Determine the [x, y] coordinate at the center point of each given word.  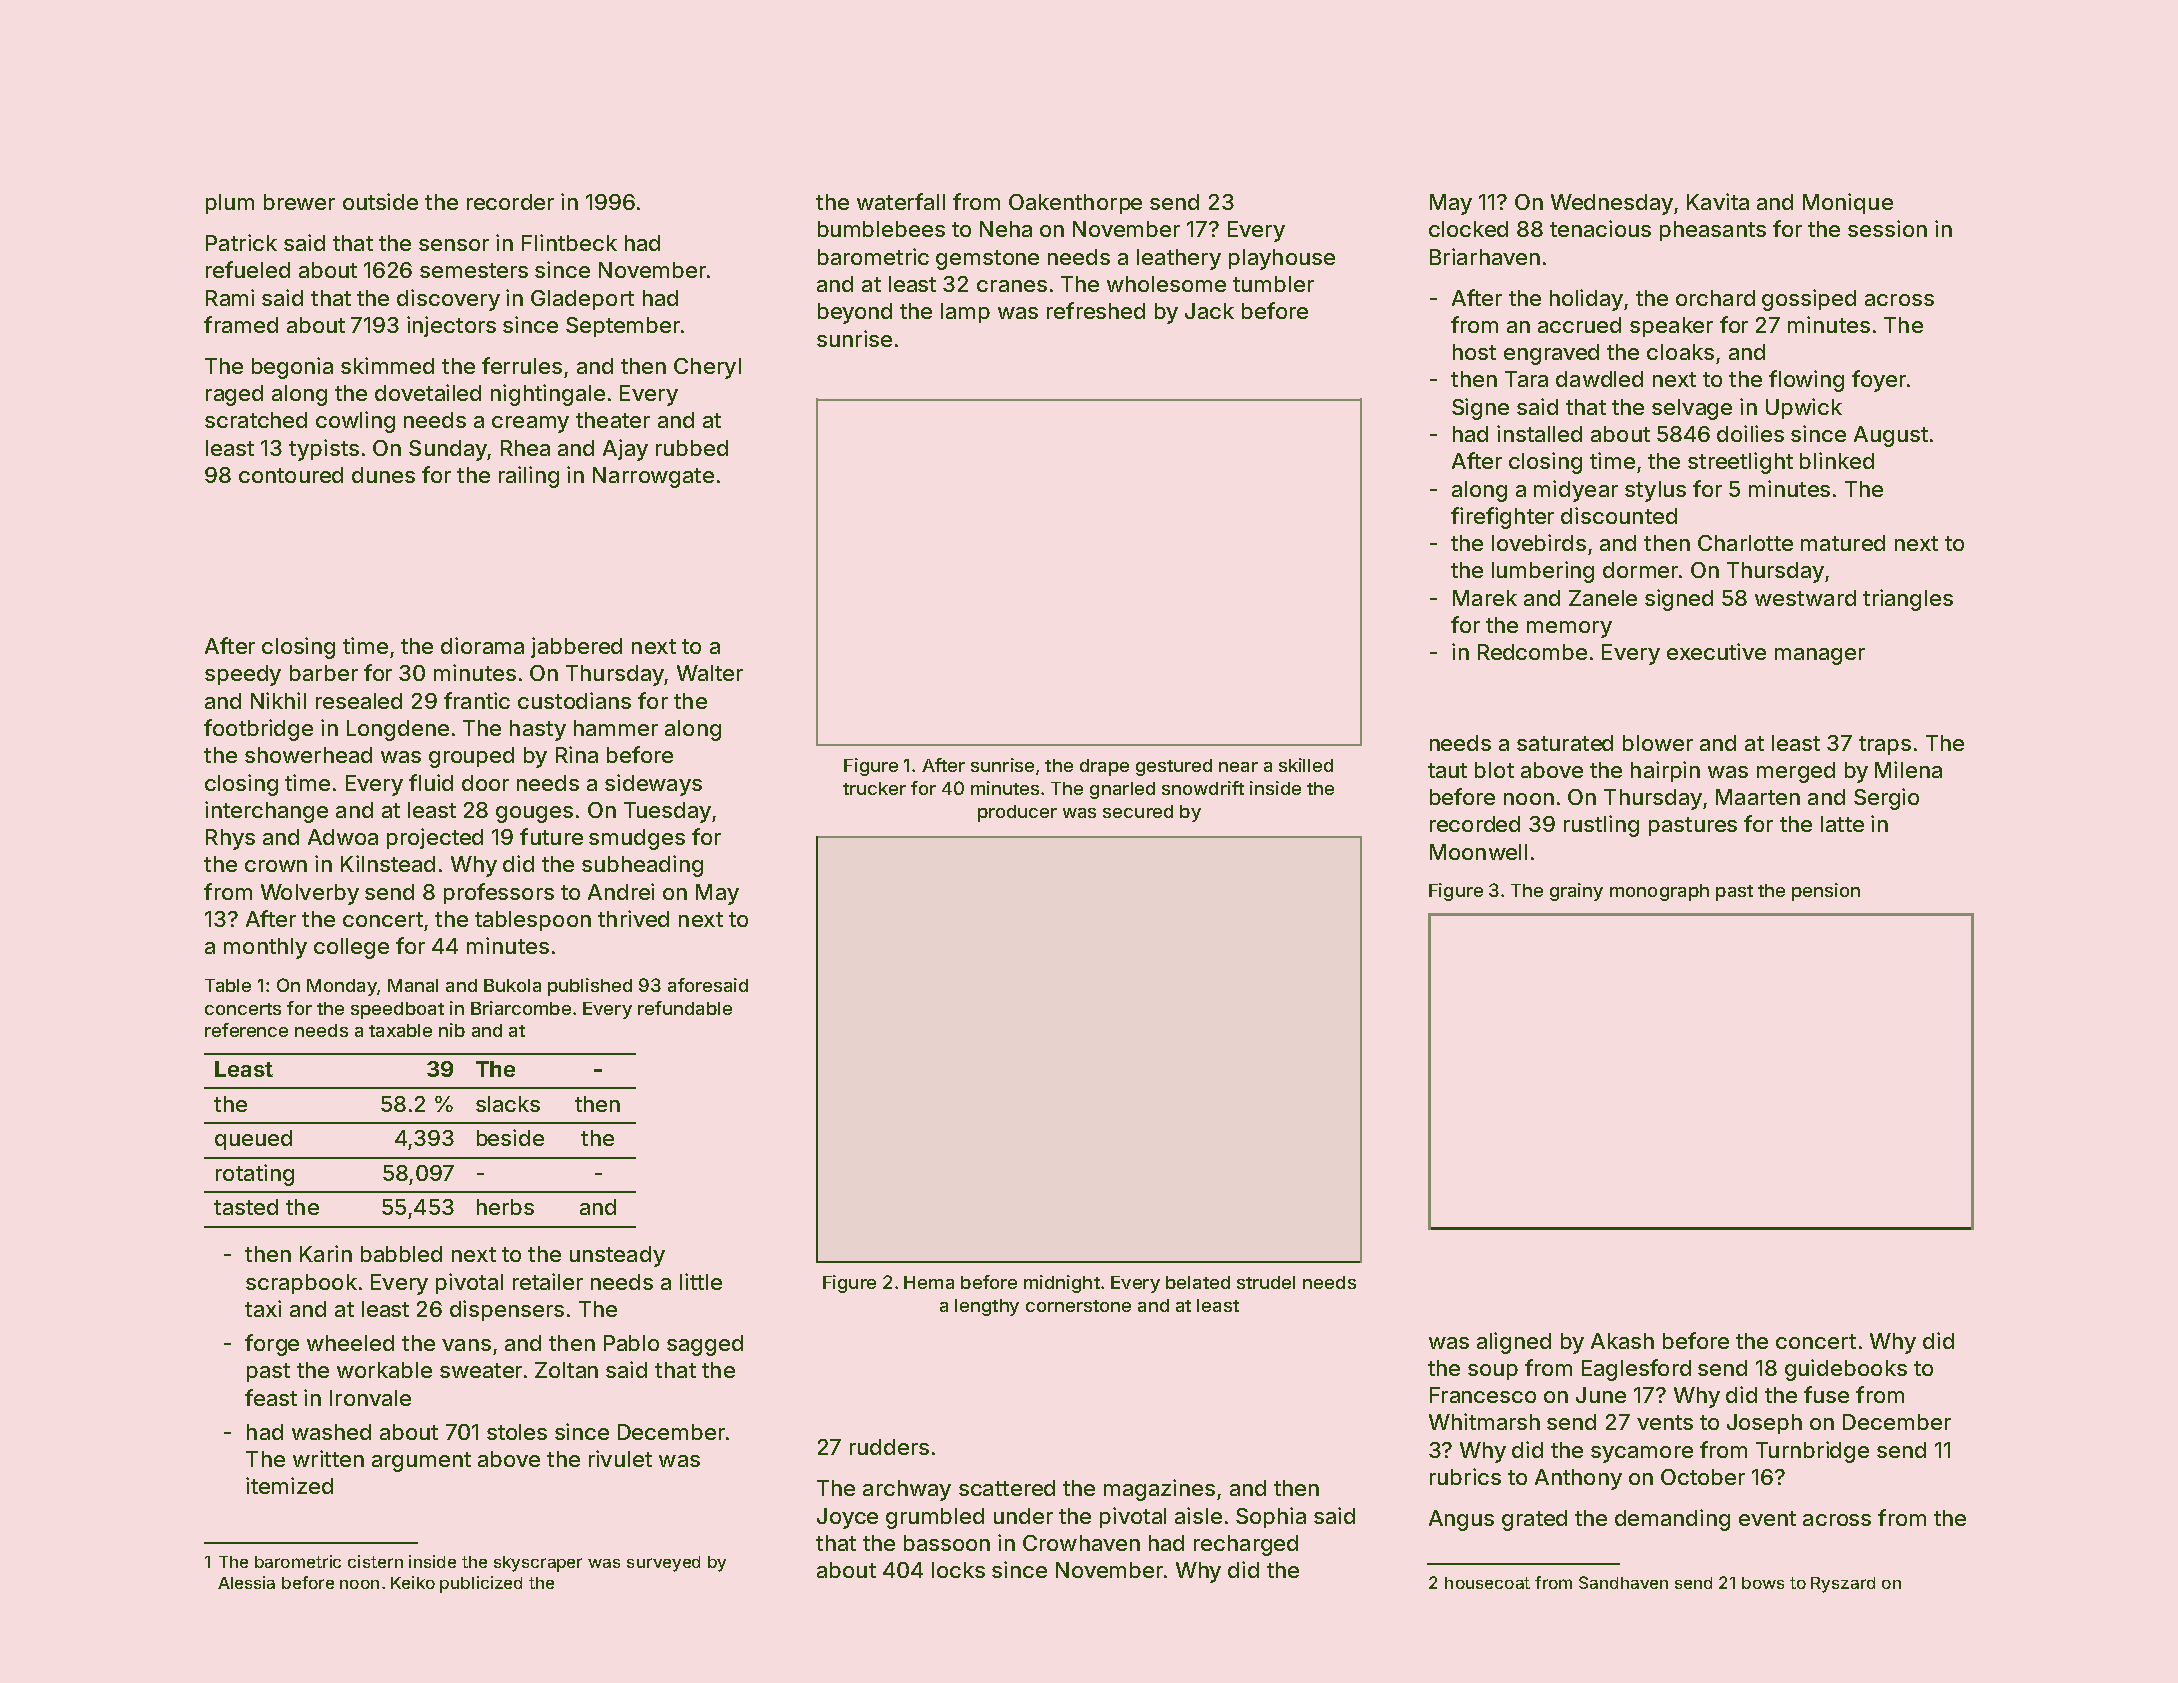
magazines [1159, 1490]
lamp [965, 313]
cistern [375, 1561]
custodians [574, 700]
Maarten [1758, 797]
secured [1138, 811]
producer [1017, 813]
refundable [685, 1008]
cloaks [1680, 352]
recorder [510, 202]
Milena [1908, 769]
